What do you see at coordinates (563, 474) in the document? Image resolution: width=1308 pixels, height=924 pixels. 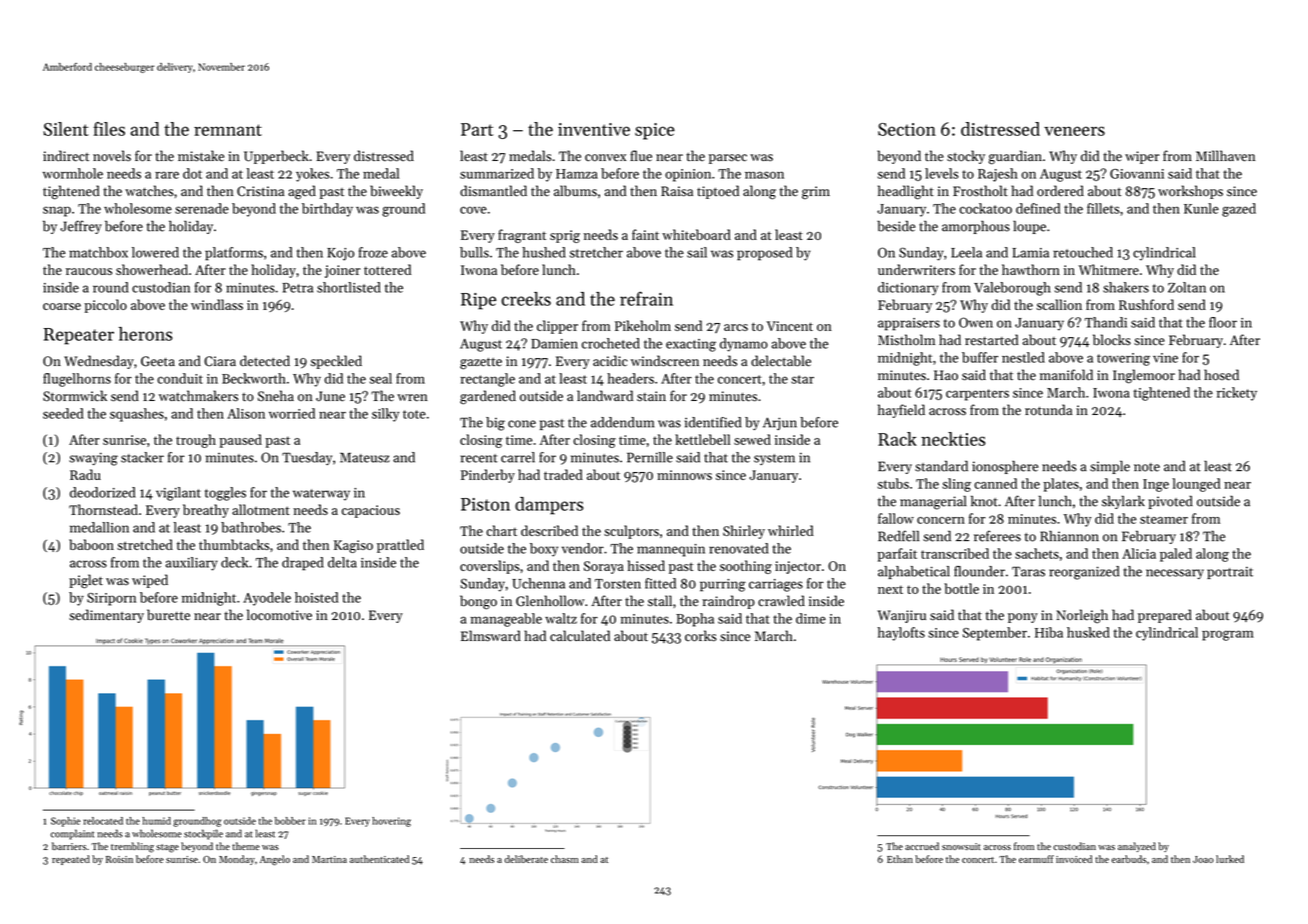 I see `traded` at bounding box center [563, 474].
